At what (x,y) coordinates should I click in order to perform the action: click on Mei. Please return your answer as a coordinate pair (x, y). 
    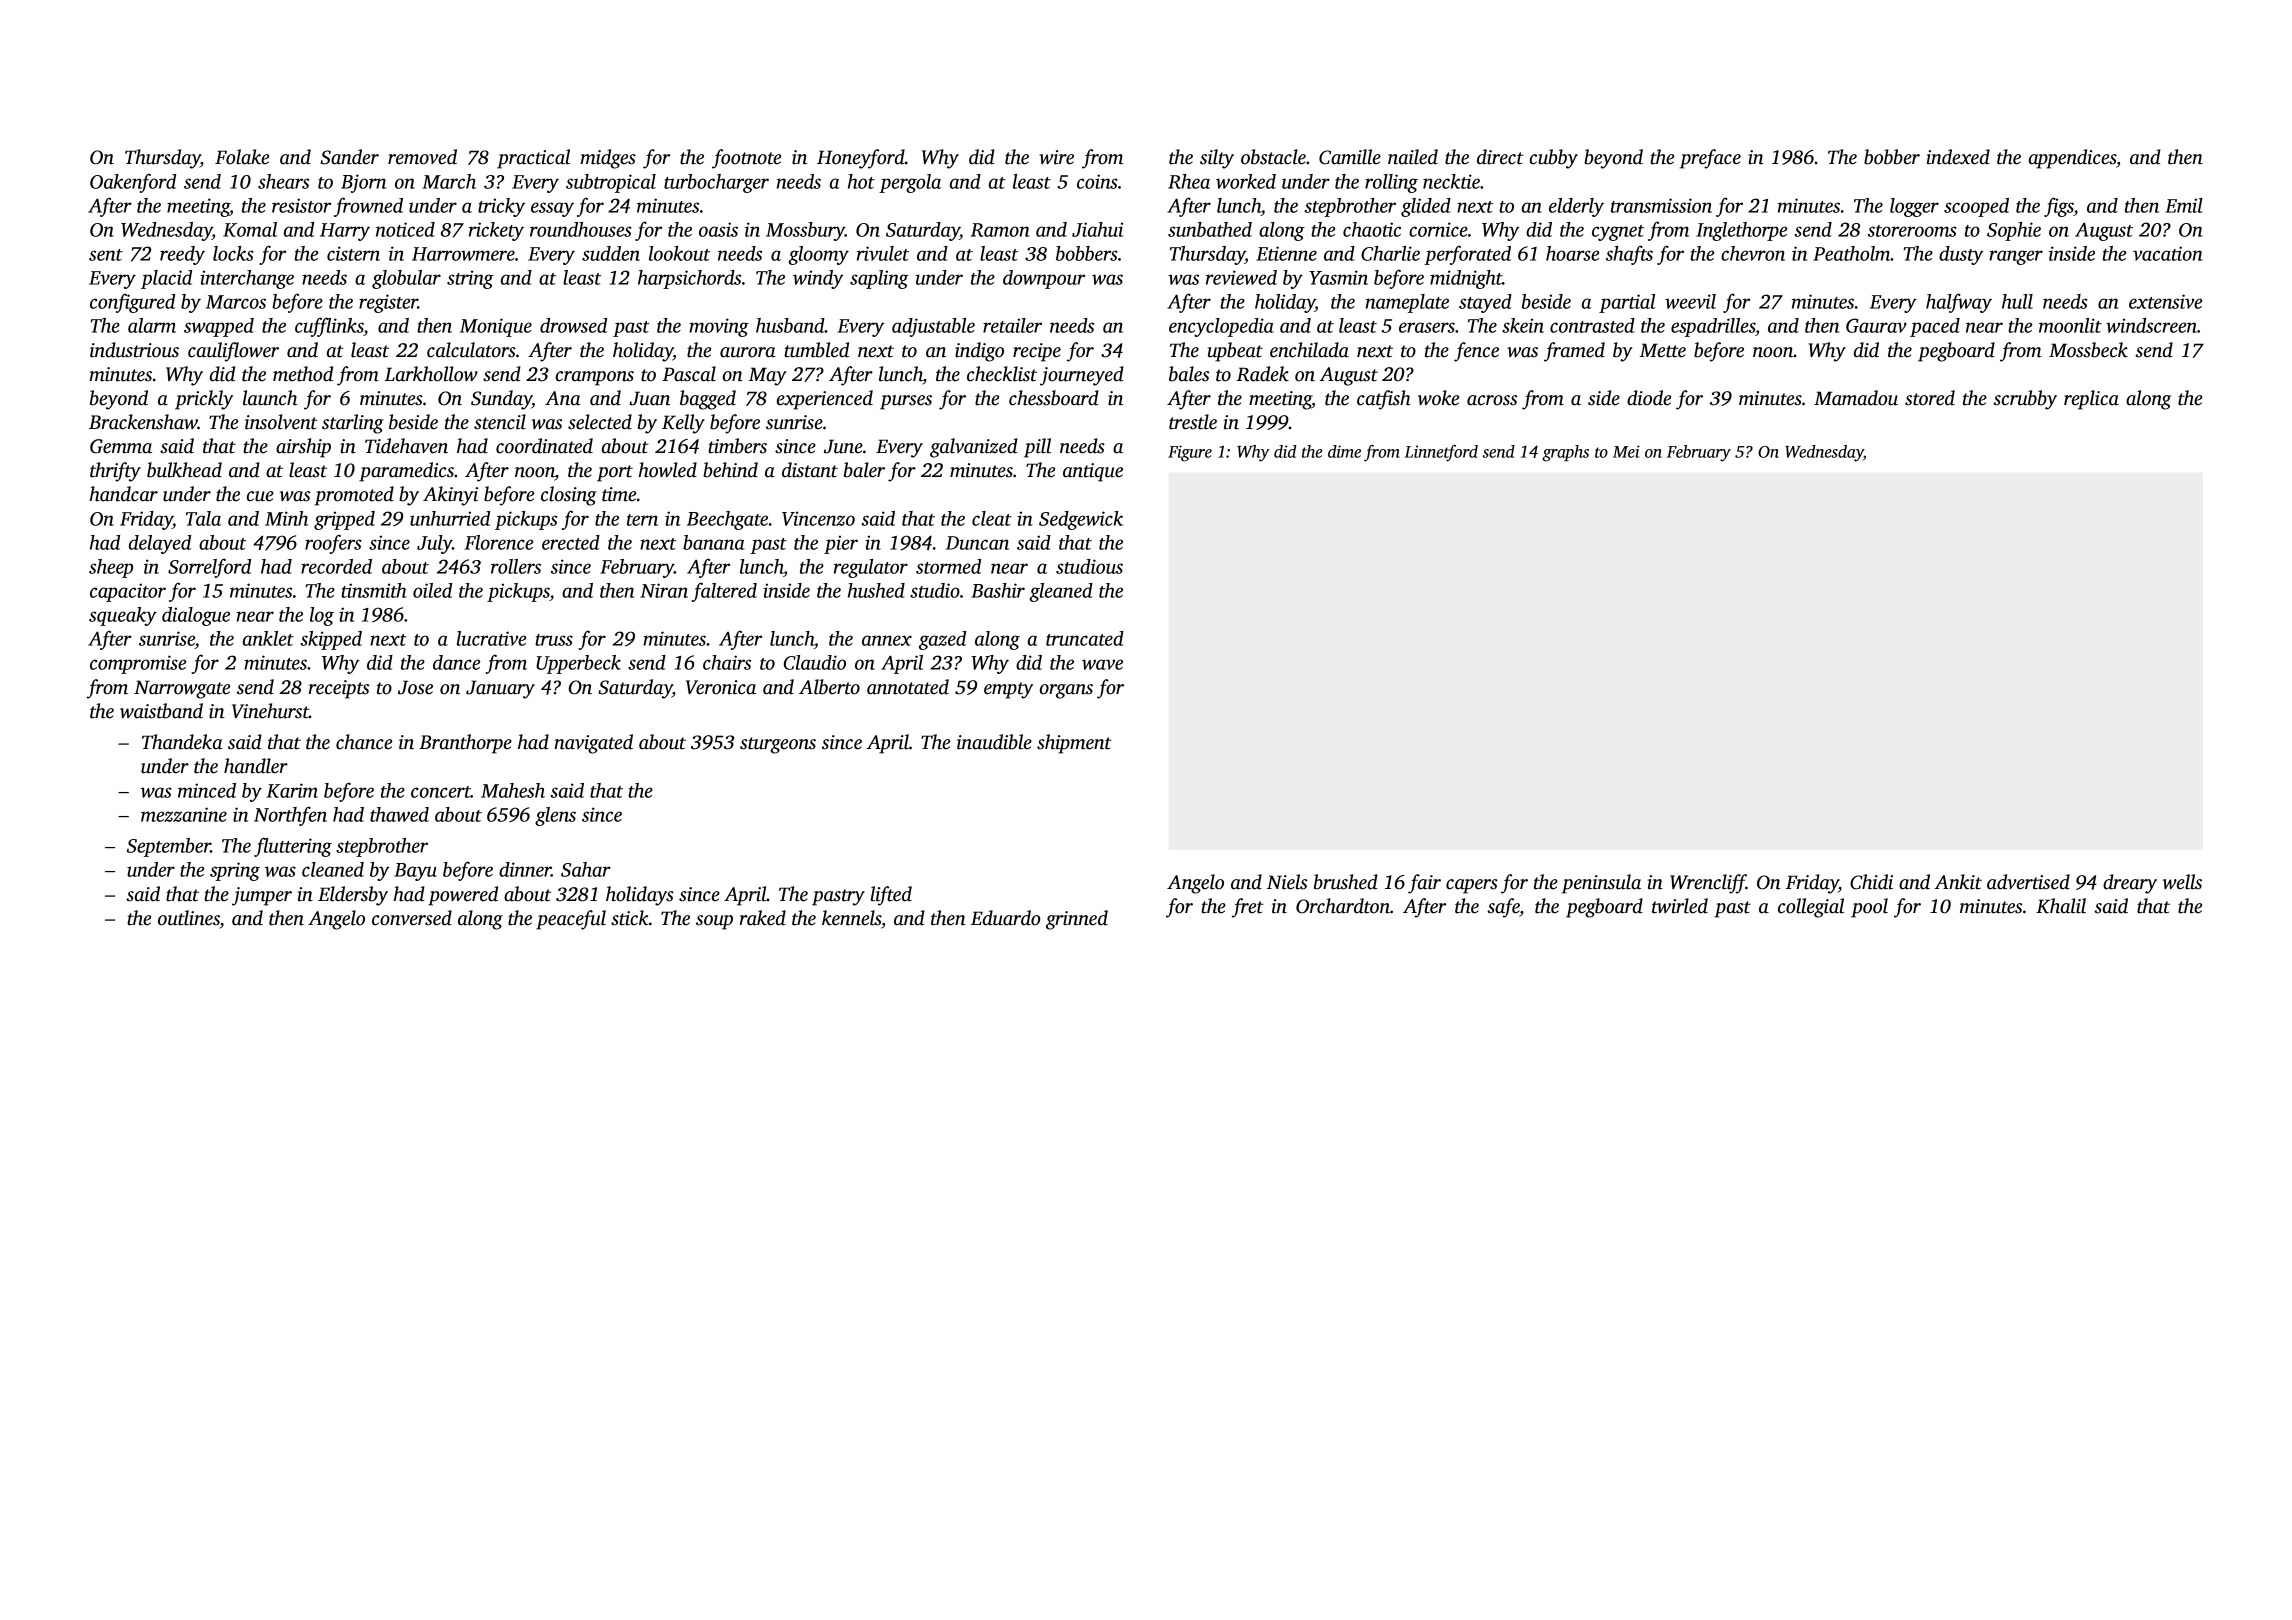
    Looking at the image, I should click on (1626, 451).
